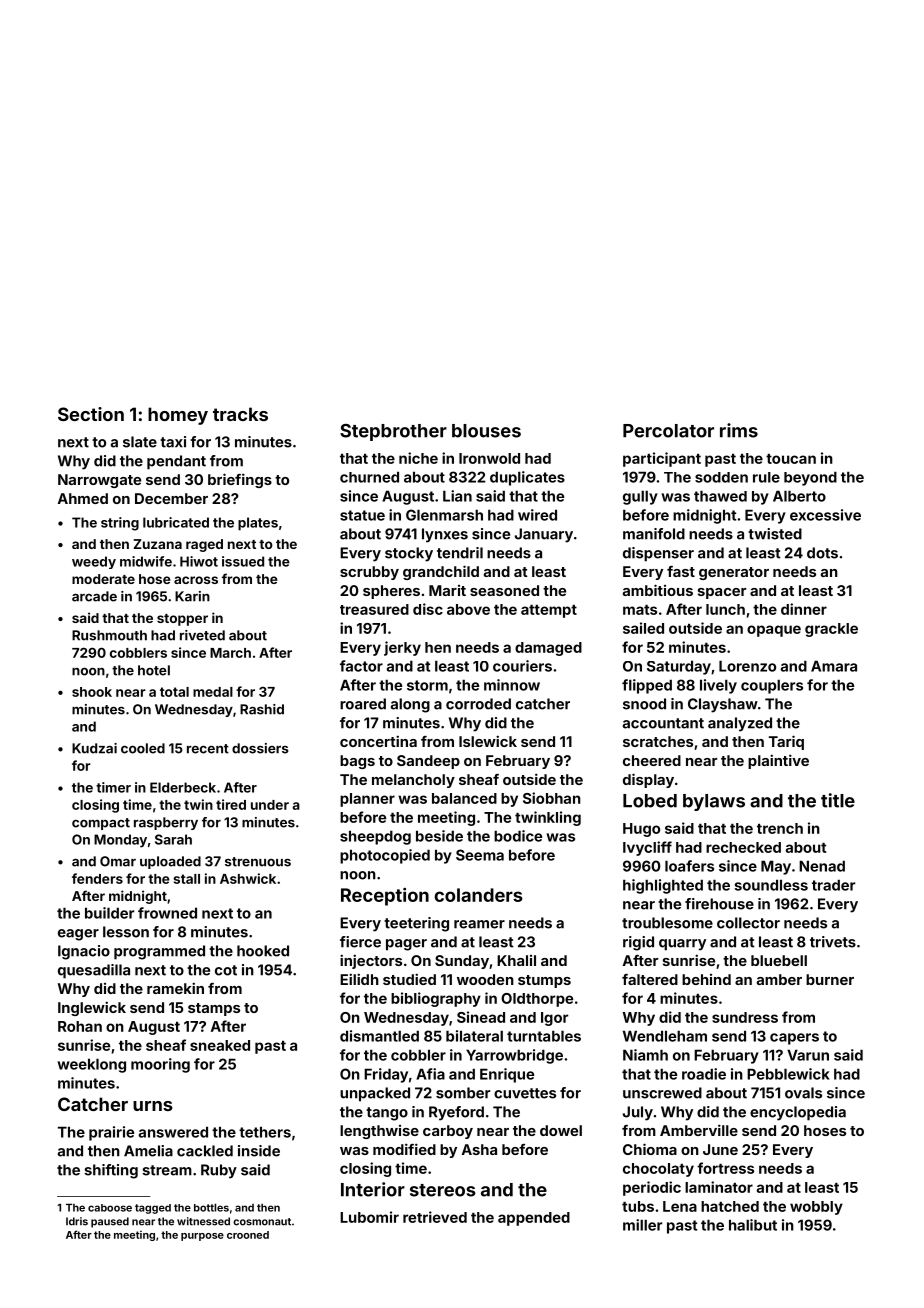 The height and width of the screenshot is (1308, 924). What do you see at coordinates (650, 979) in the screenshot?
I see `faltered` at bounding box center [650, 979].
